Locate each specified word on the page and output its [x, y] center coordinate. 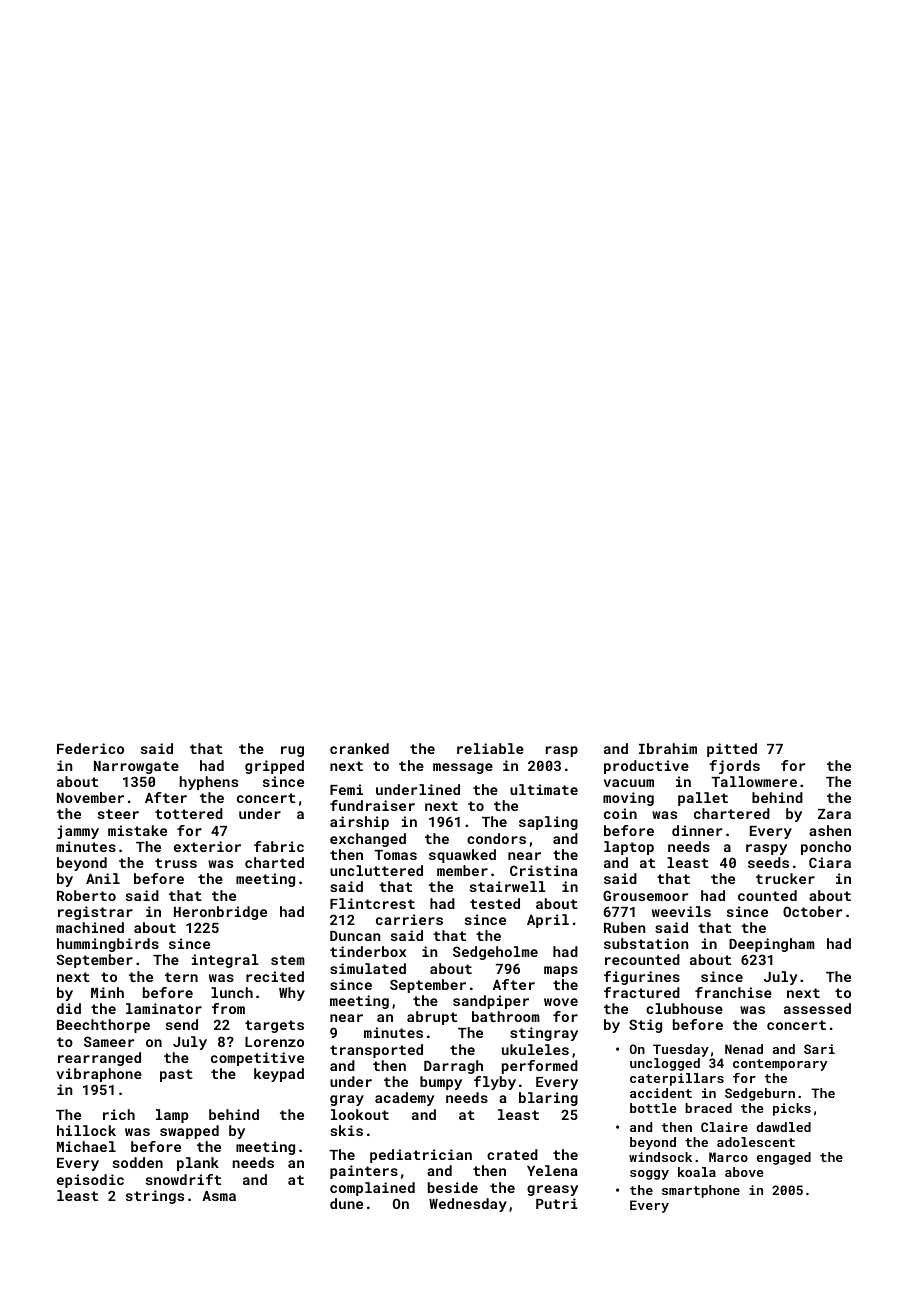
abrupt [432, 1018]
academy [405, 1099]
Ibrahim [668, 748]
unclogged [665, 1064]
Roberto [86, 895]
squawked [462, 856]
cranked [359, 748]
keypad [279, 1075]
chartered [732, 813]
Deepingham [772, 945]
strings [155, 1197]
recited [275, 976]
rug [292, 751]
